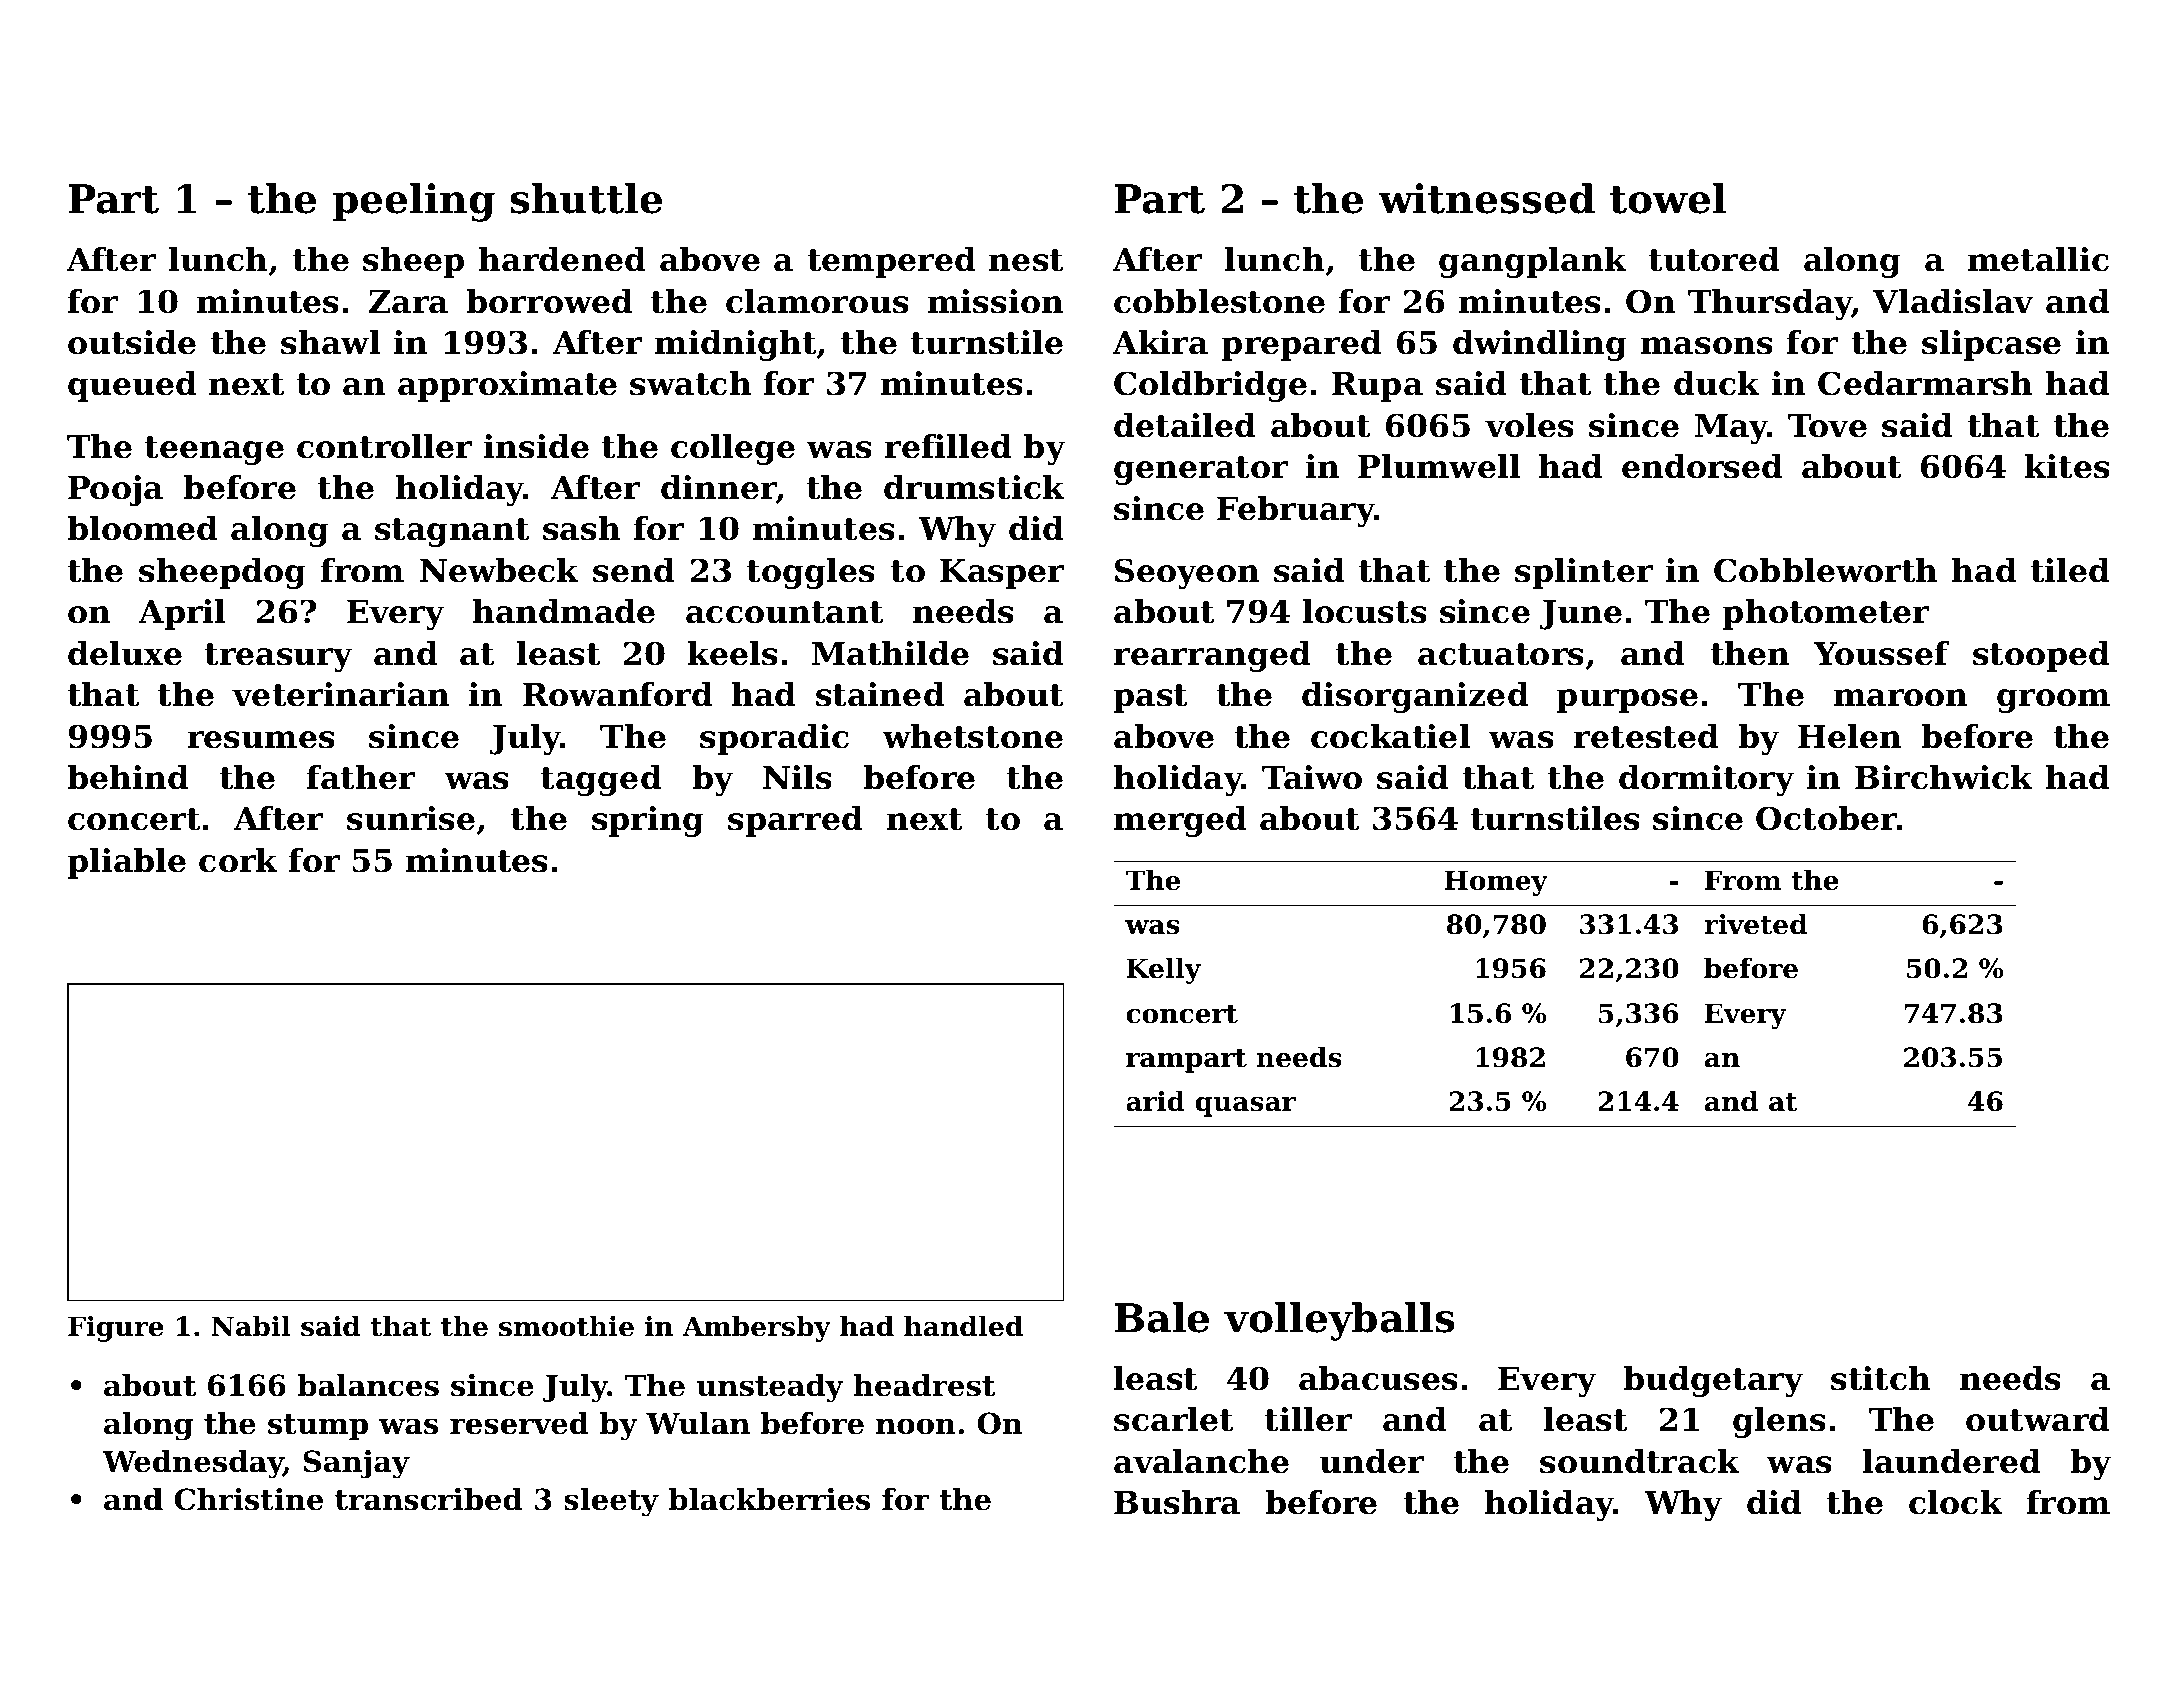  What do you see at coordinates (1640, 1461) in the screenshot?
I see `soundtrack` at bounding box center [1640, 1461].
